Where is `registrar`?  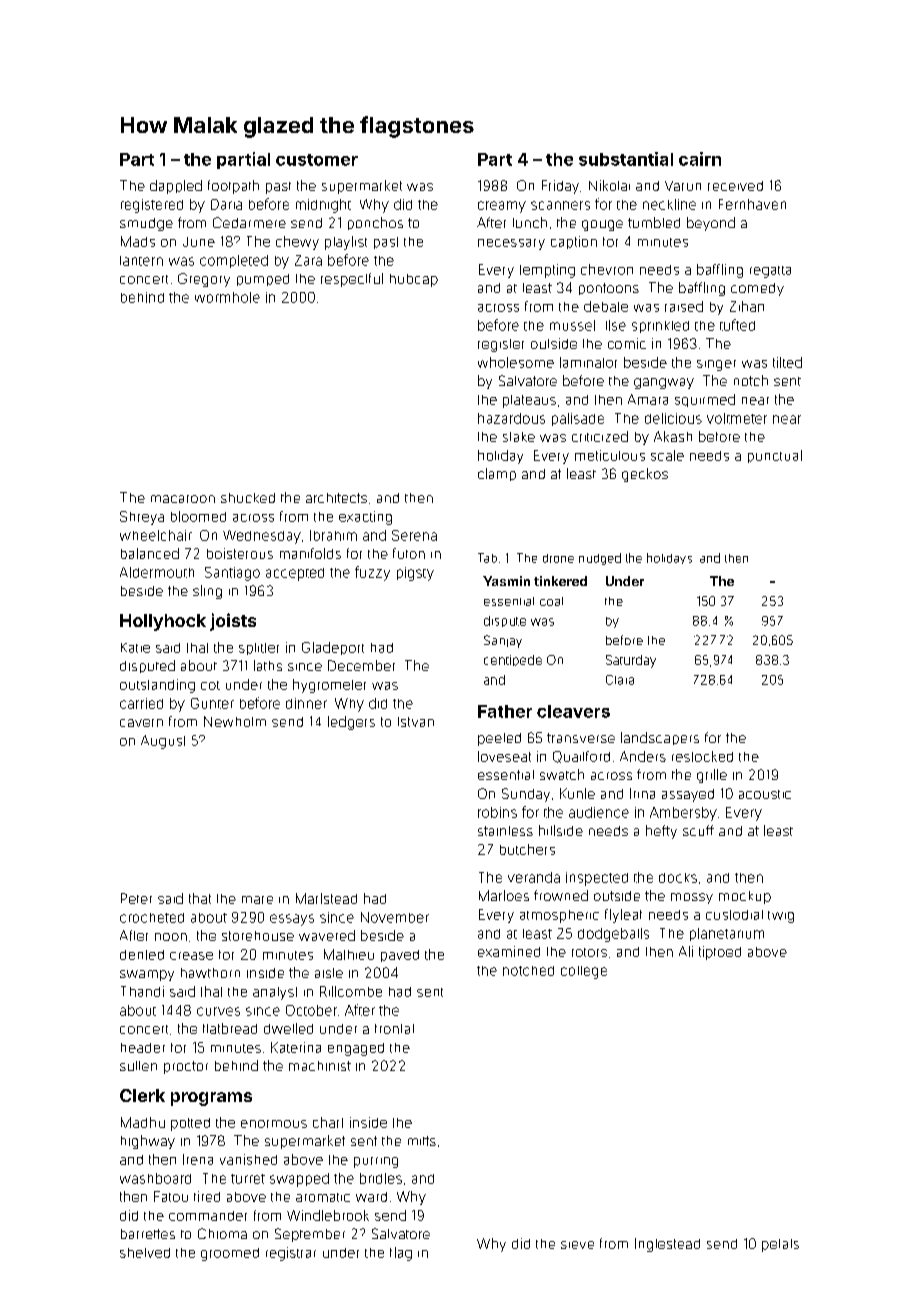
registrar is located at coordinates (291, 1254).
